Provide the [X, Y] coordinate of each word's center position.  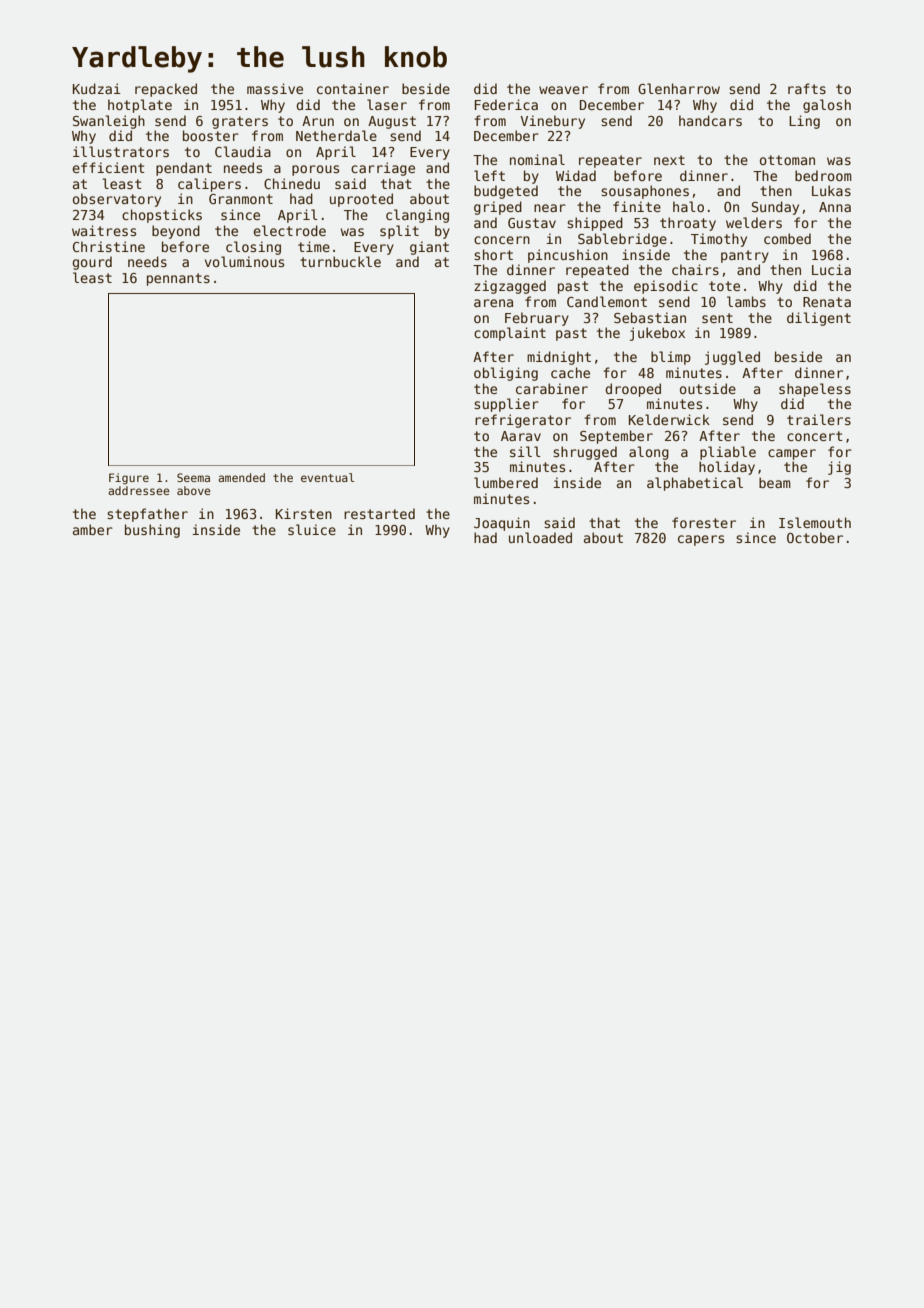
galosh [827, 106]
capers [701, 540]
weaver [563, 90]
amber [93, 529]
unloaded [540, 537]
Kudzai [97, 88]
